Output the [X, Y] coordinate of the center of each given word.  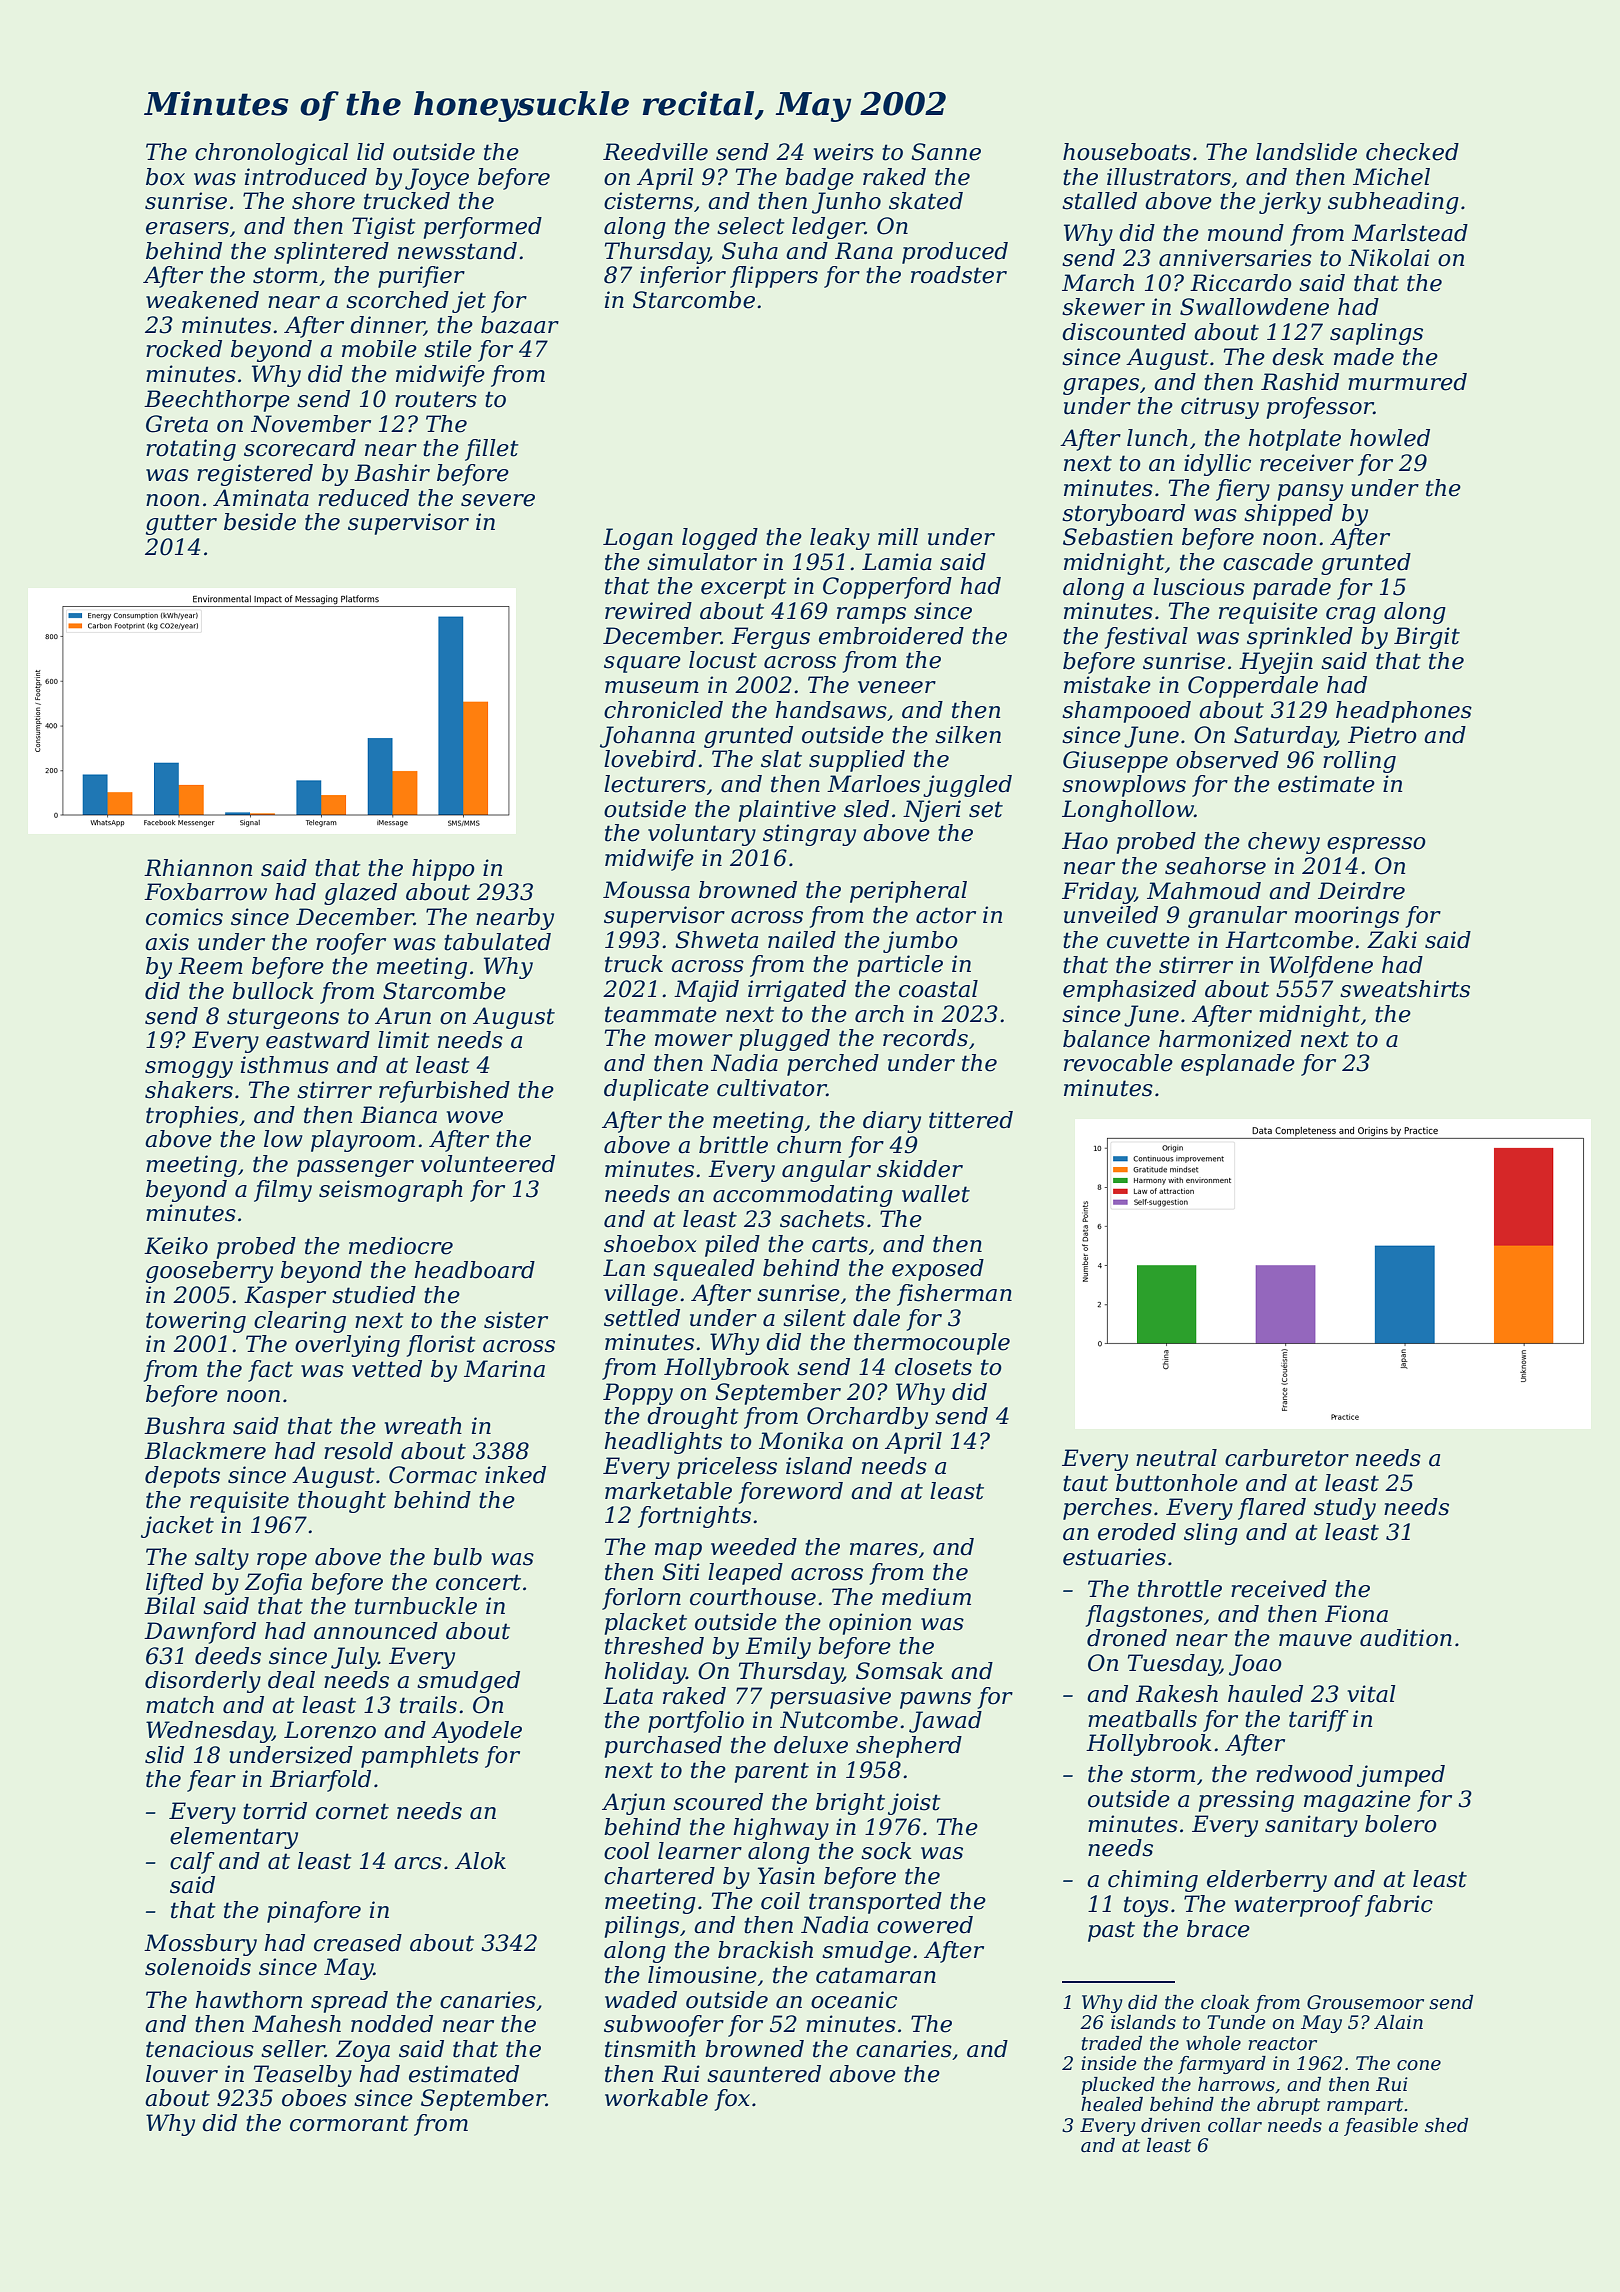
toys [1146, 1906]
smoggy [189, 1069]
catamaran [876, 1975]
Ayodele [476, 1732]
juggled [967, 786]
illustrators [1169, 177]
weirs [844, 152]
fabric [1399, 1906]
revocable [1118, 1063]
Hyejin [1276, 663]
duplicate [656, 1090]
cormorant [349, 2123]
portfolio [696, 1722]
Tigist [384, 228]
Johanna [647, 737]
